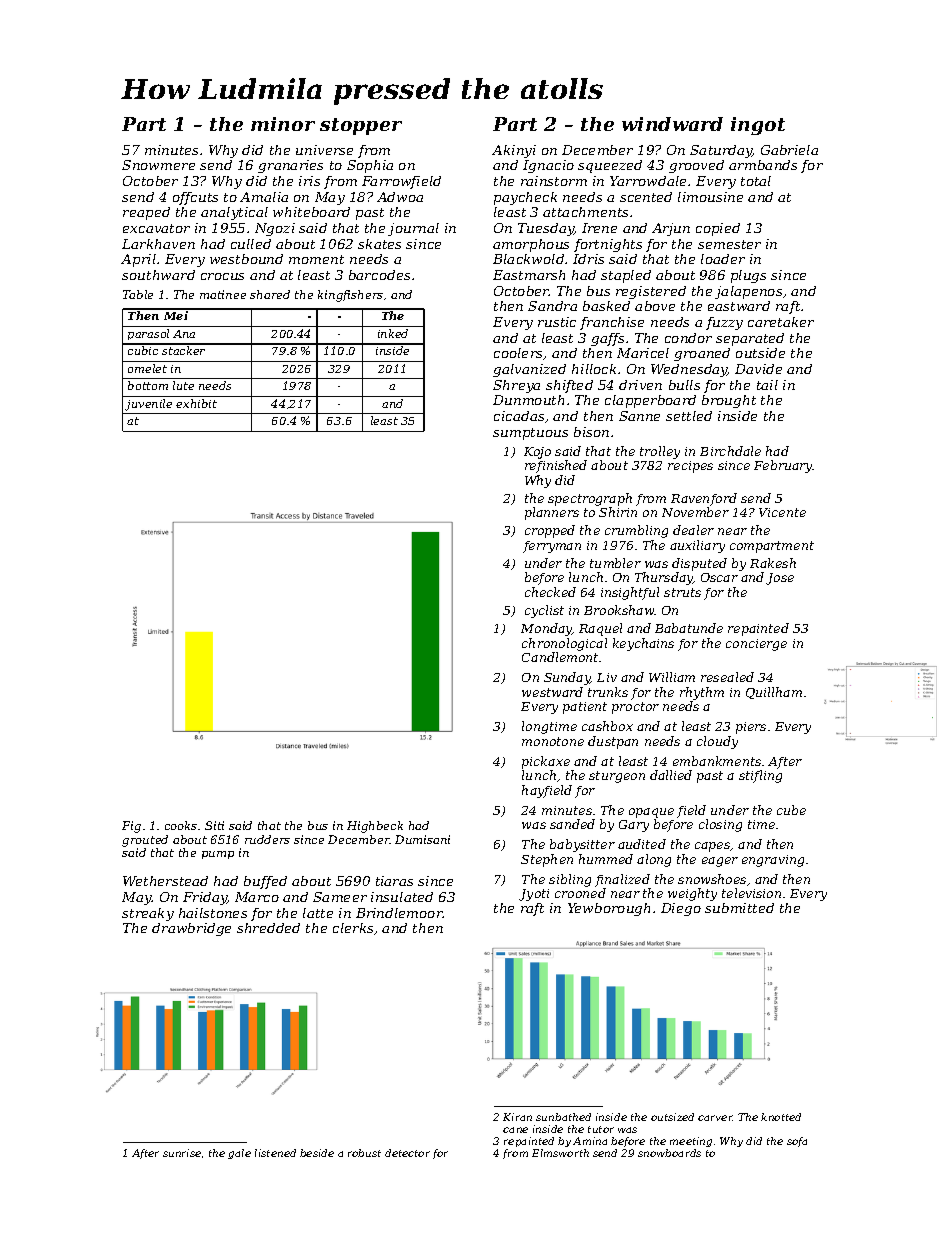 The width and height of the document is (952, 1233). I want to click on cyclist, so click(544, 611).
